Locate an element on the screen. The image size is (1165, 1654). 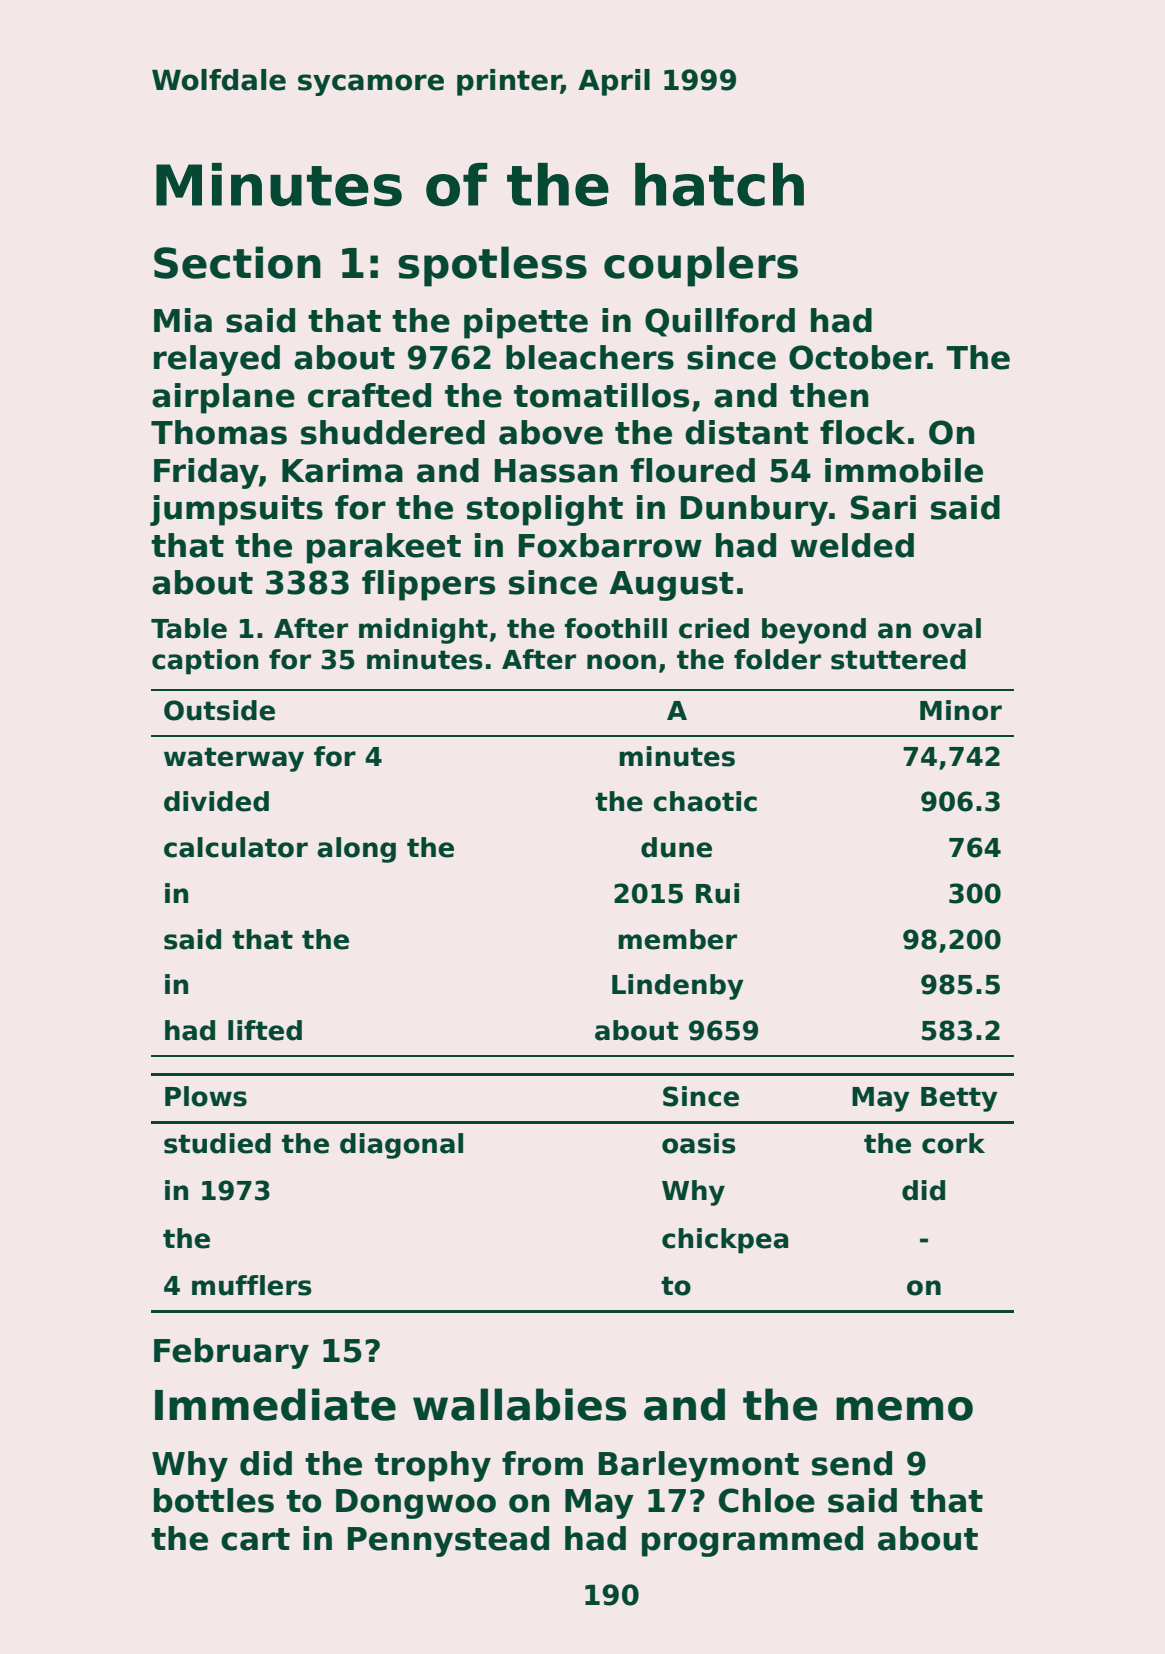
February is located at coordinates (231, 1353).
